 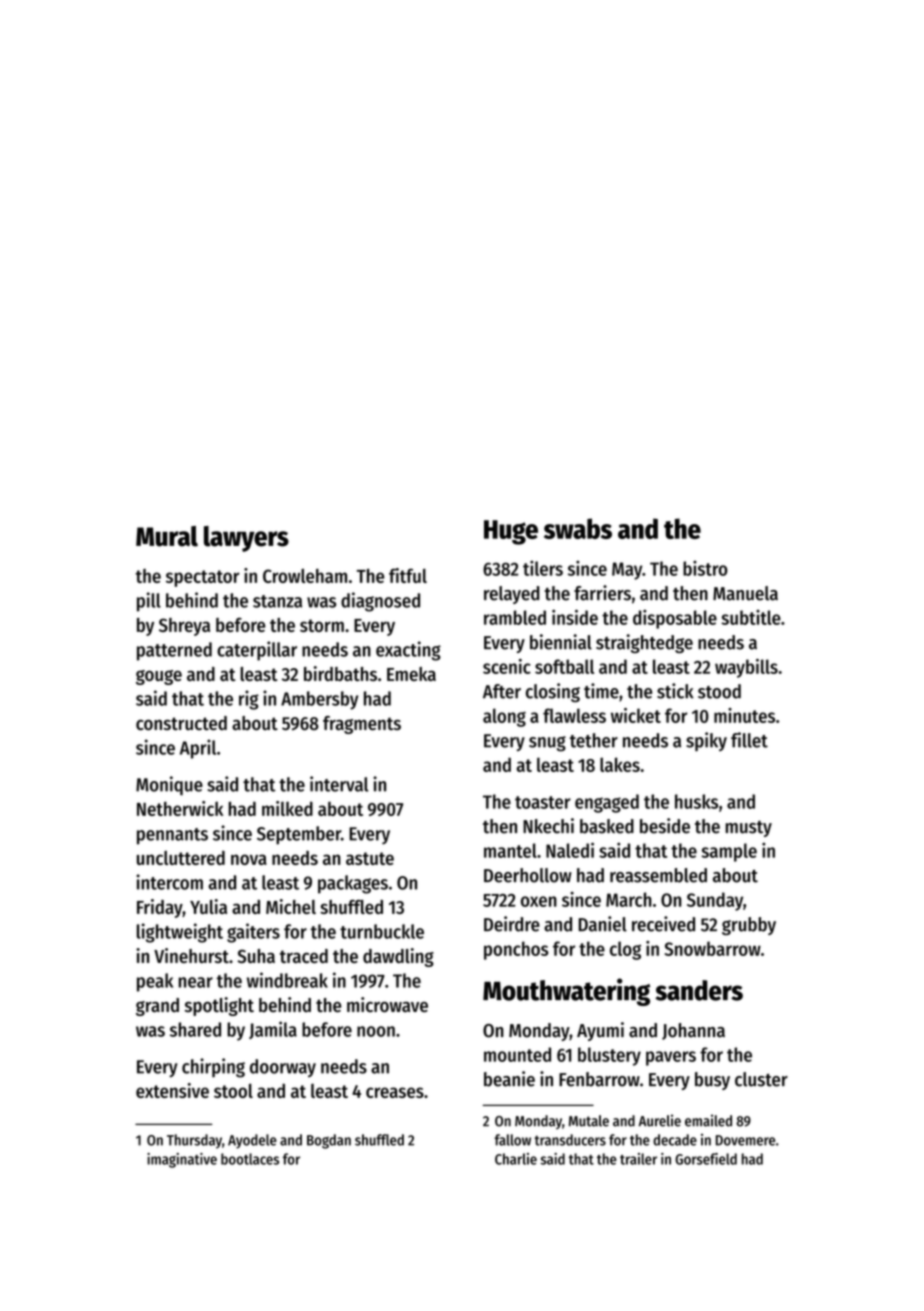 What do you see at coordinates (715, 901) in the image?
I see `Sunday` at bounding box center [715, 901].
